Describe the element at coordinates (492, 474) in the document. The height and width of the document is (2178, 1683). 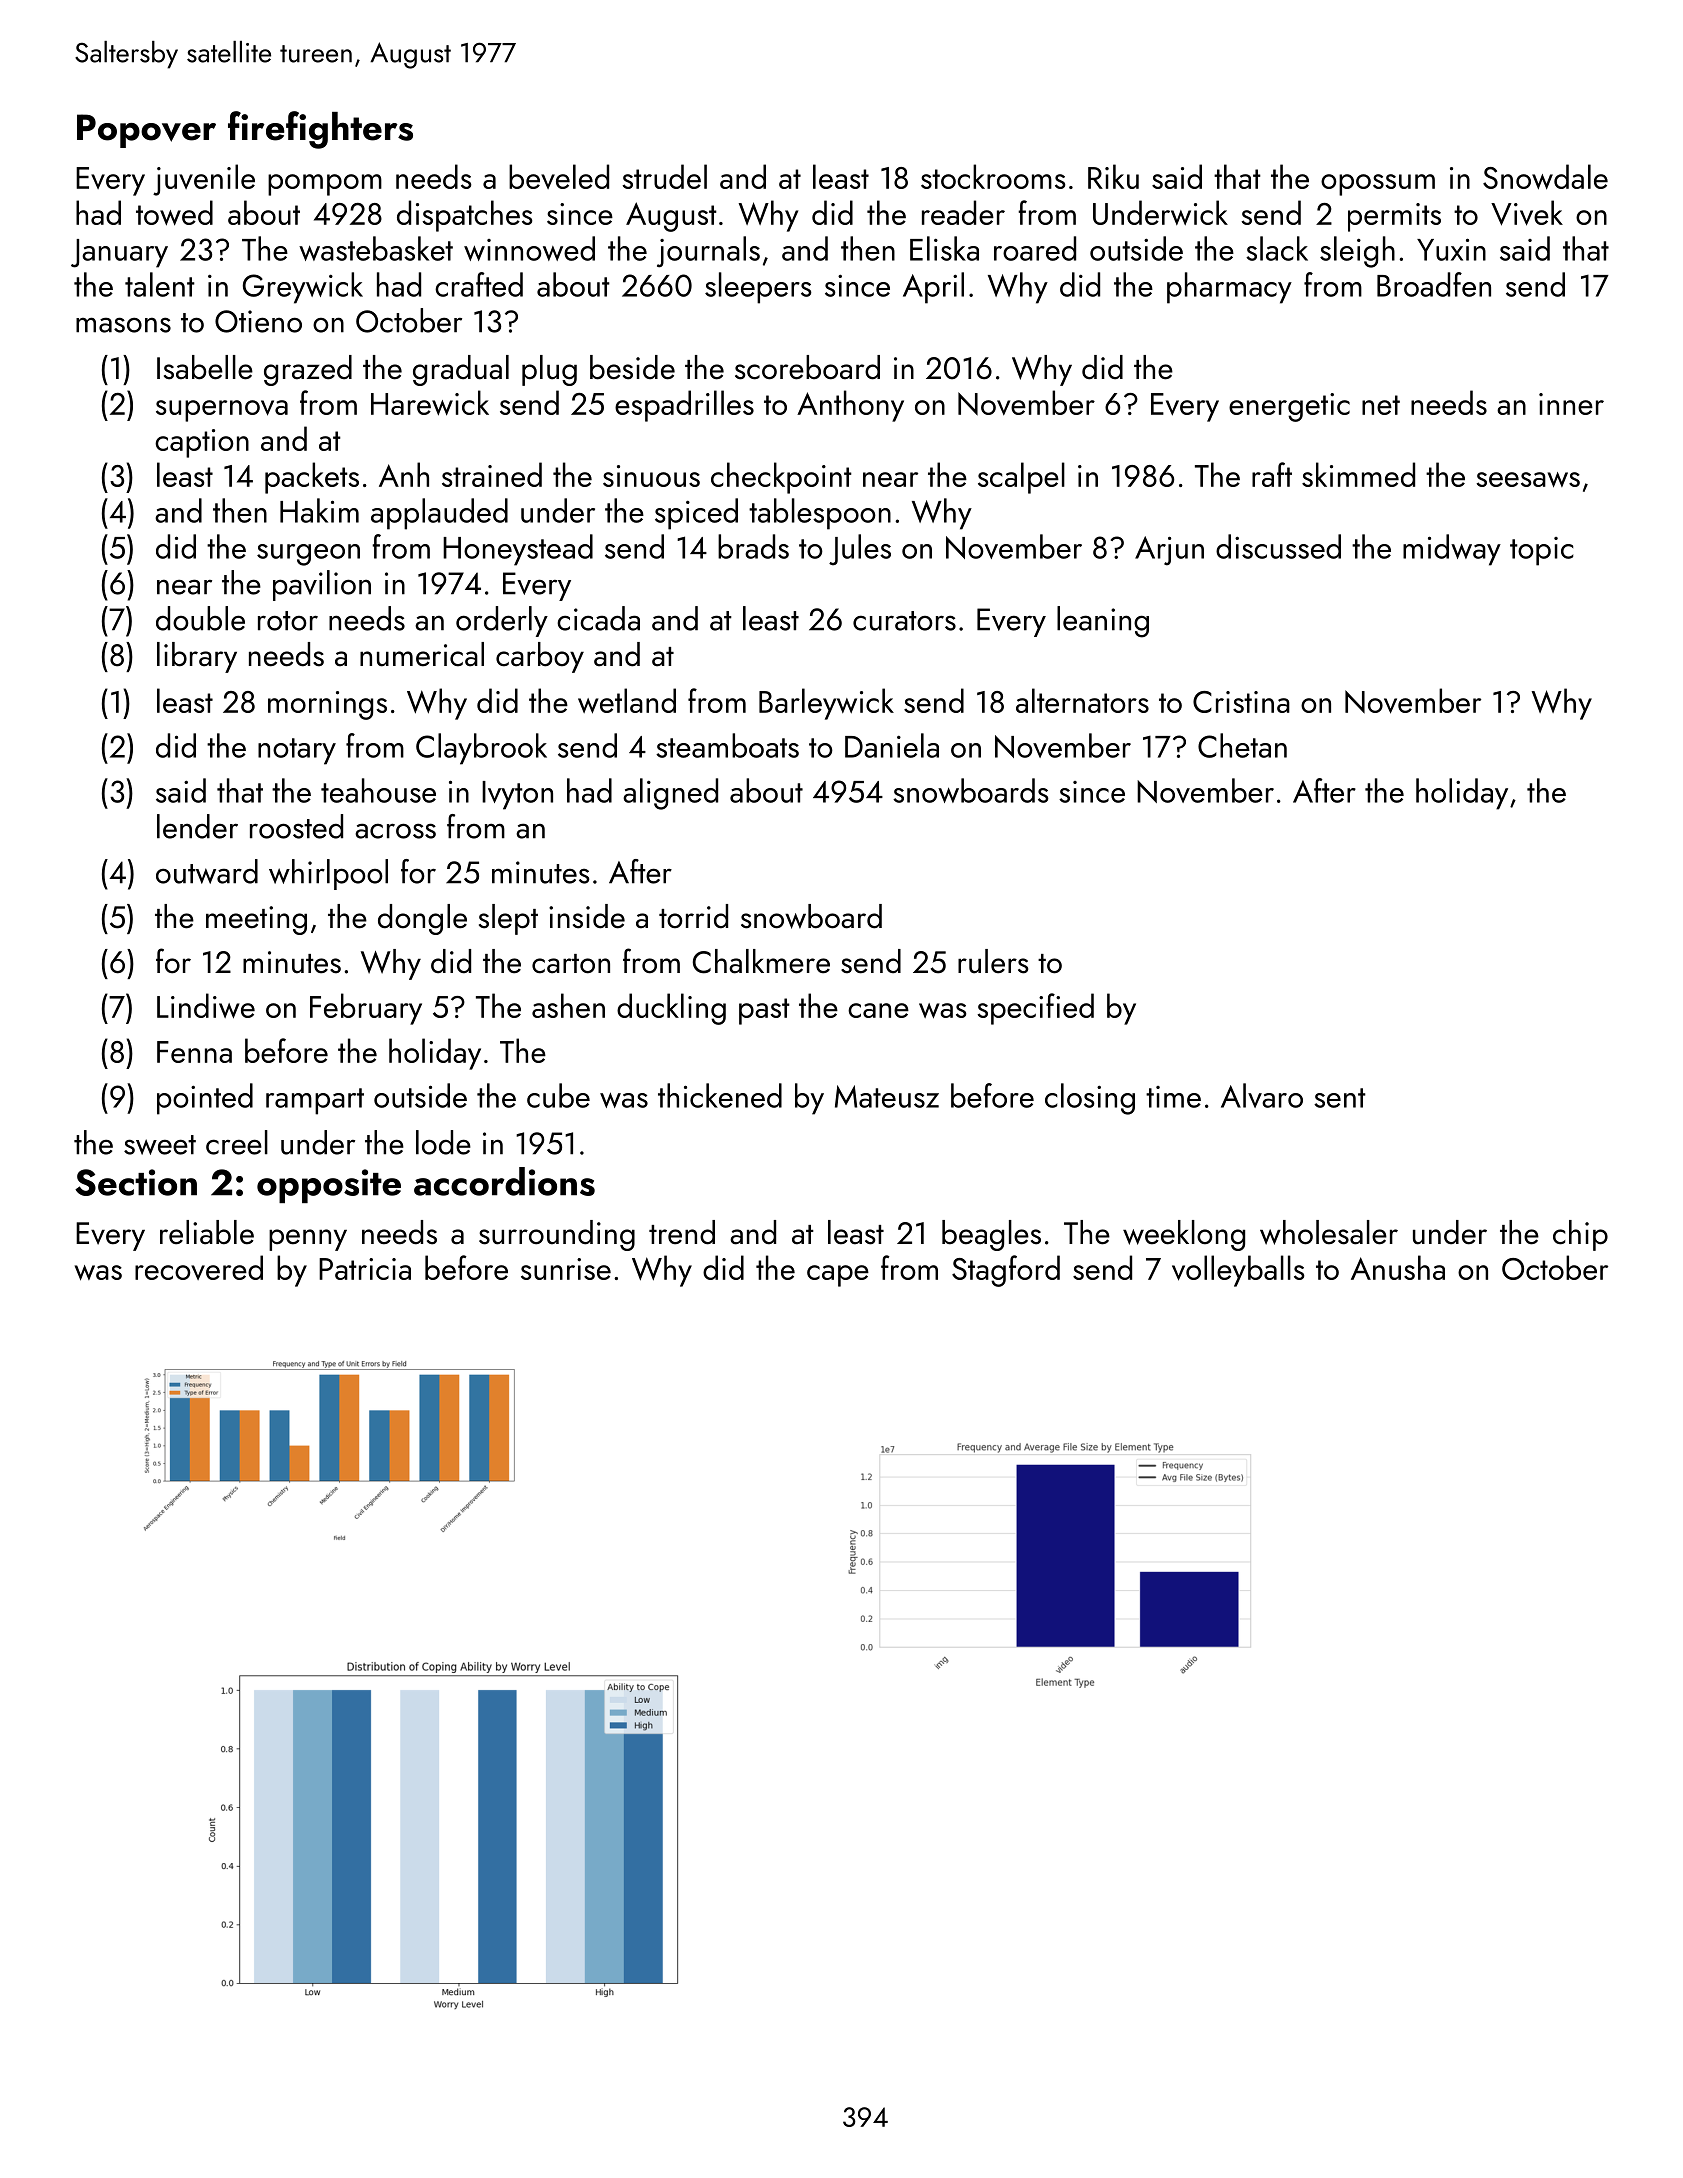
I see `strained` at that location.
